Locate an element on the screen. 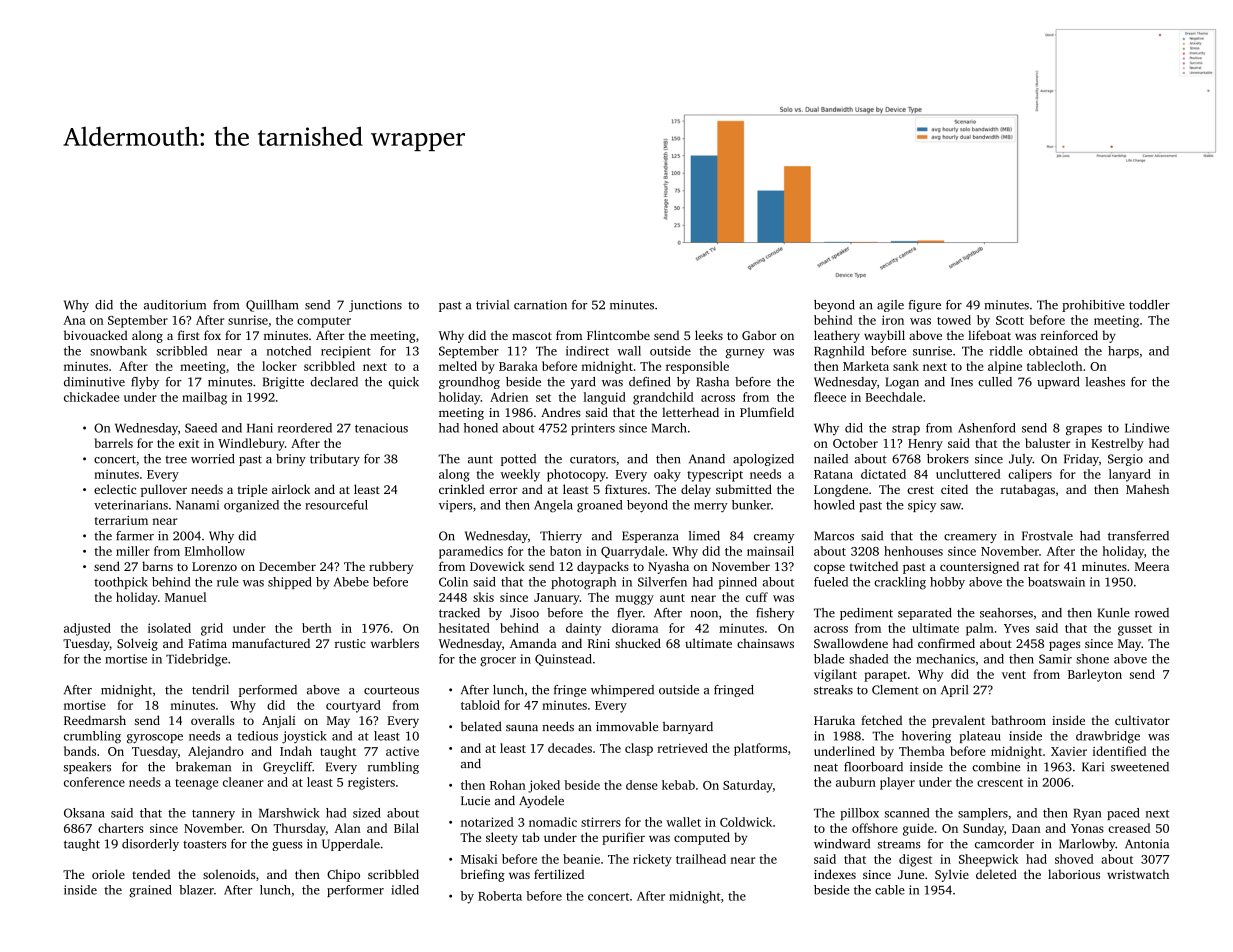 This screenshot has height=952, width=1233. sauna is located at coordinates (522, 728).
